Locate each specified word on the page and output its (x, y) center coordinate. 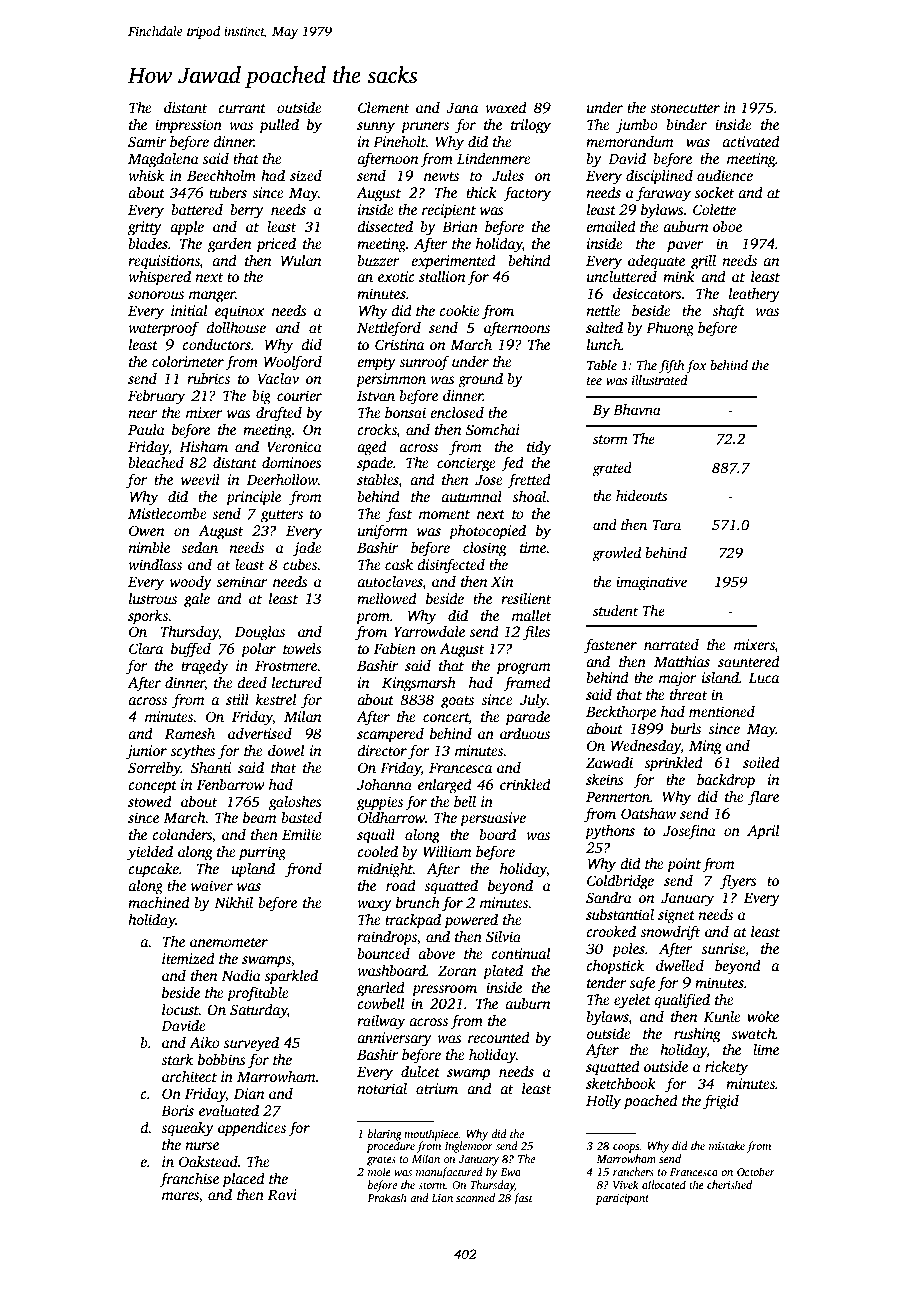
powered (471, 921)
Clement (383, 107)
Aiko (204, 1042)
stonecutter (685, 108)
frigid (721, 1102)
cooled (377, 851)
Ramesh (190, 733)
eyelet (632, 1001)
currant (242, 108)
